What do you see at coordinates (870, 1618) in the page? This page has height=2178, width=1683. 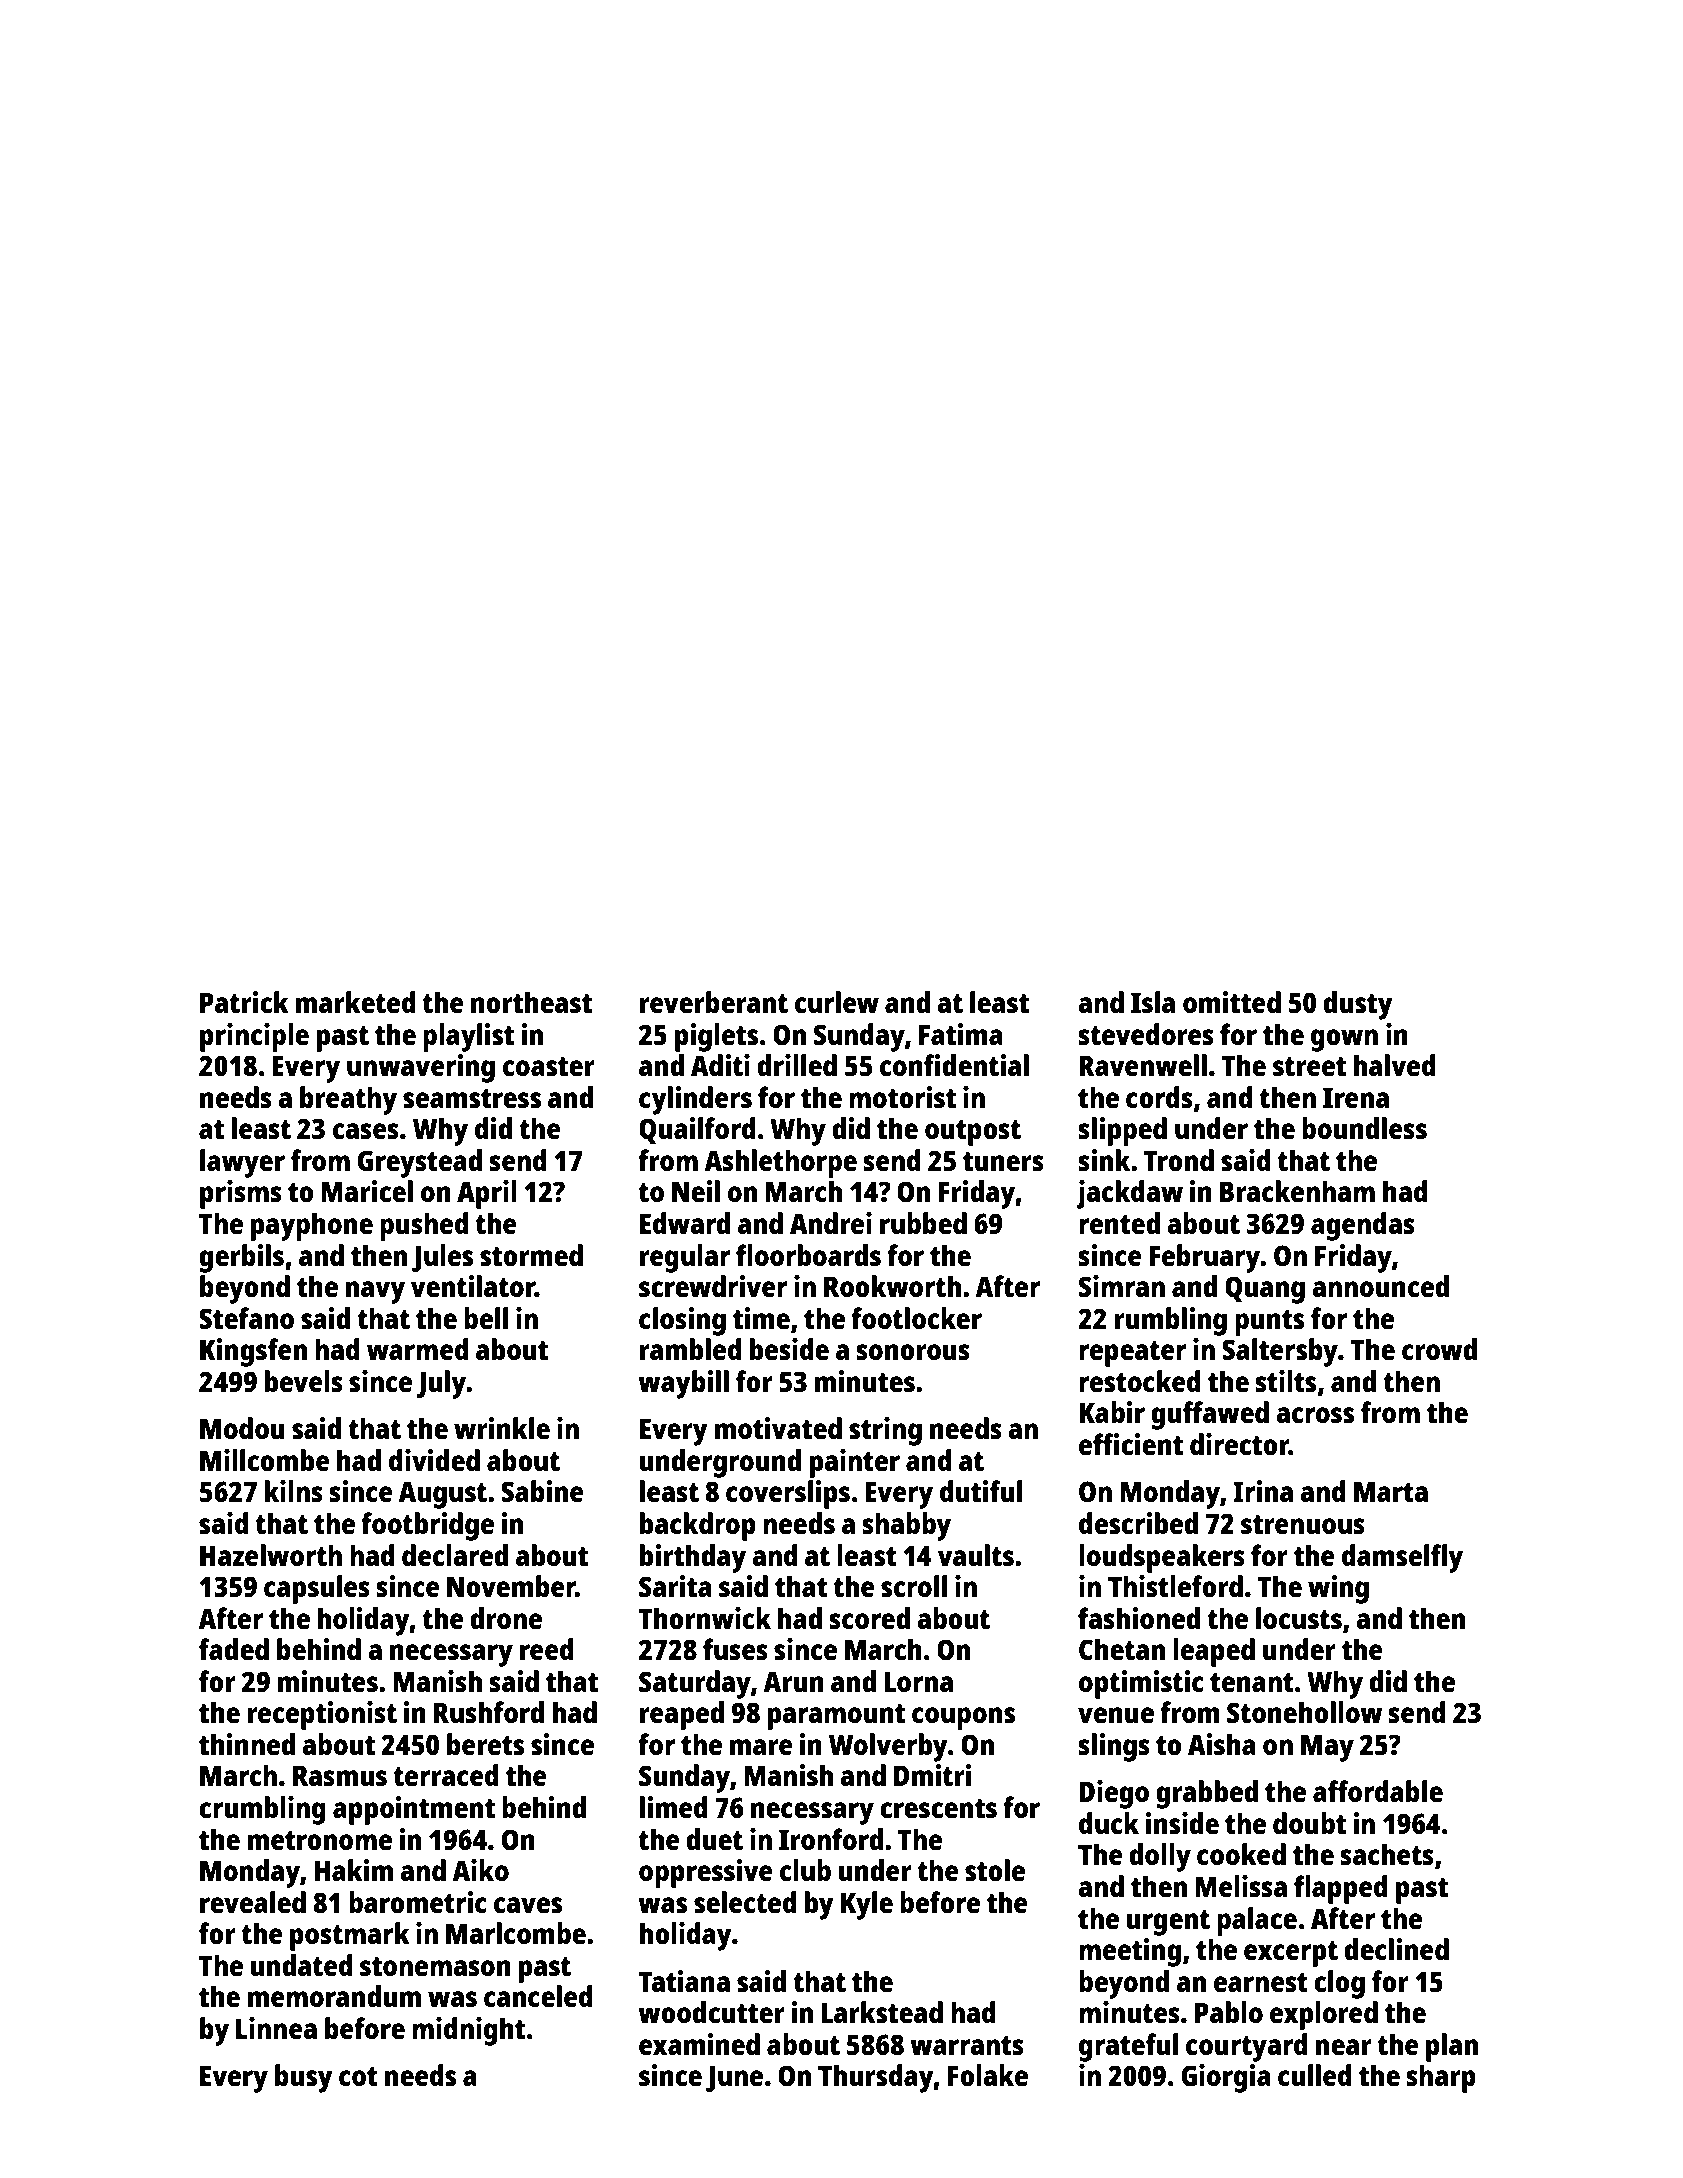 I see `scored` at bounding box center [870, 1618].
